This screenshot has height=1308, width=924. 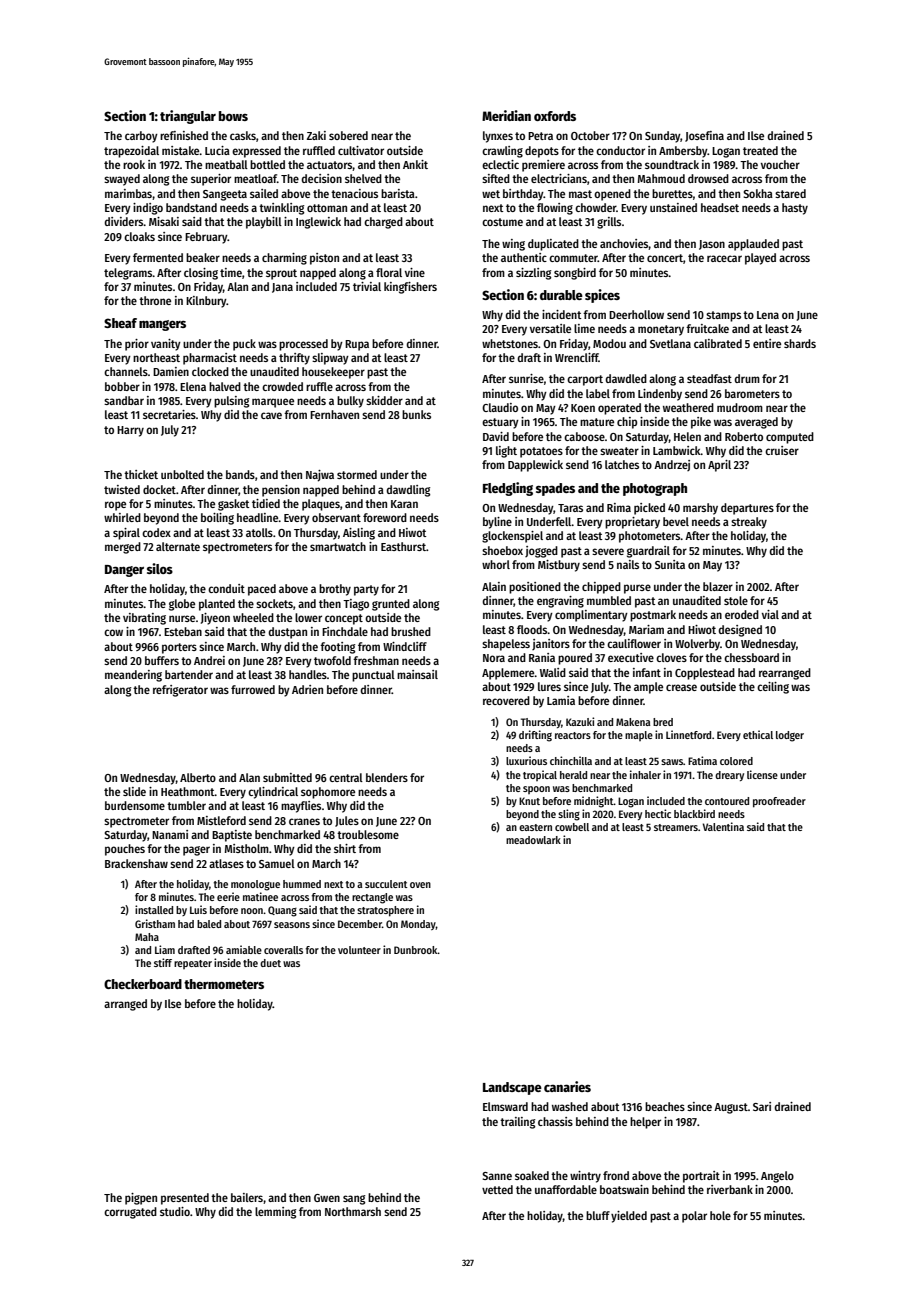 I want to click on triangular, so click(x=188, y=117).
